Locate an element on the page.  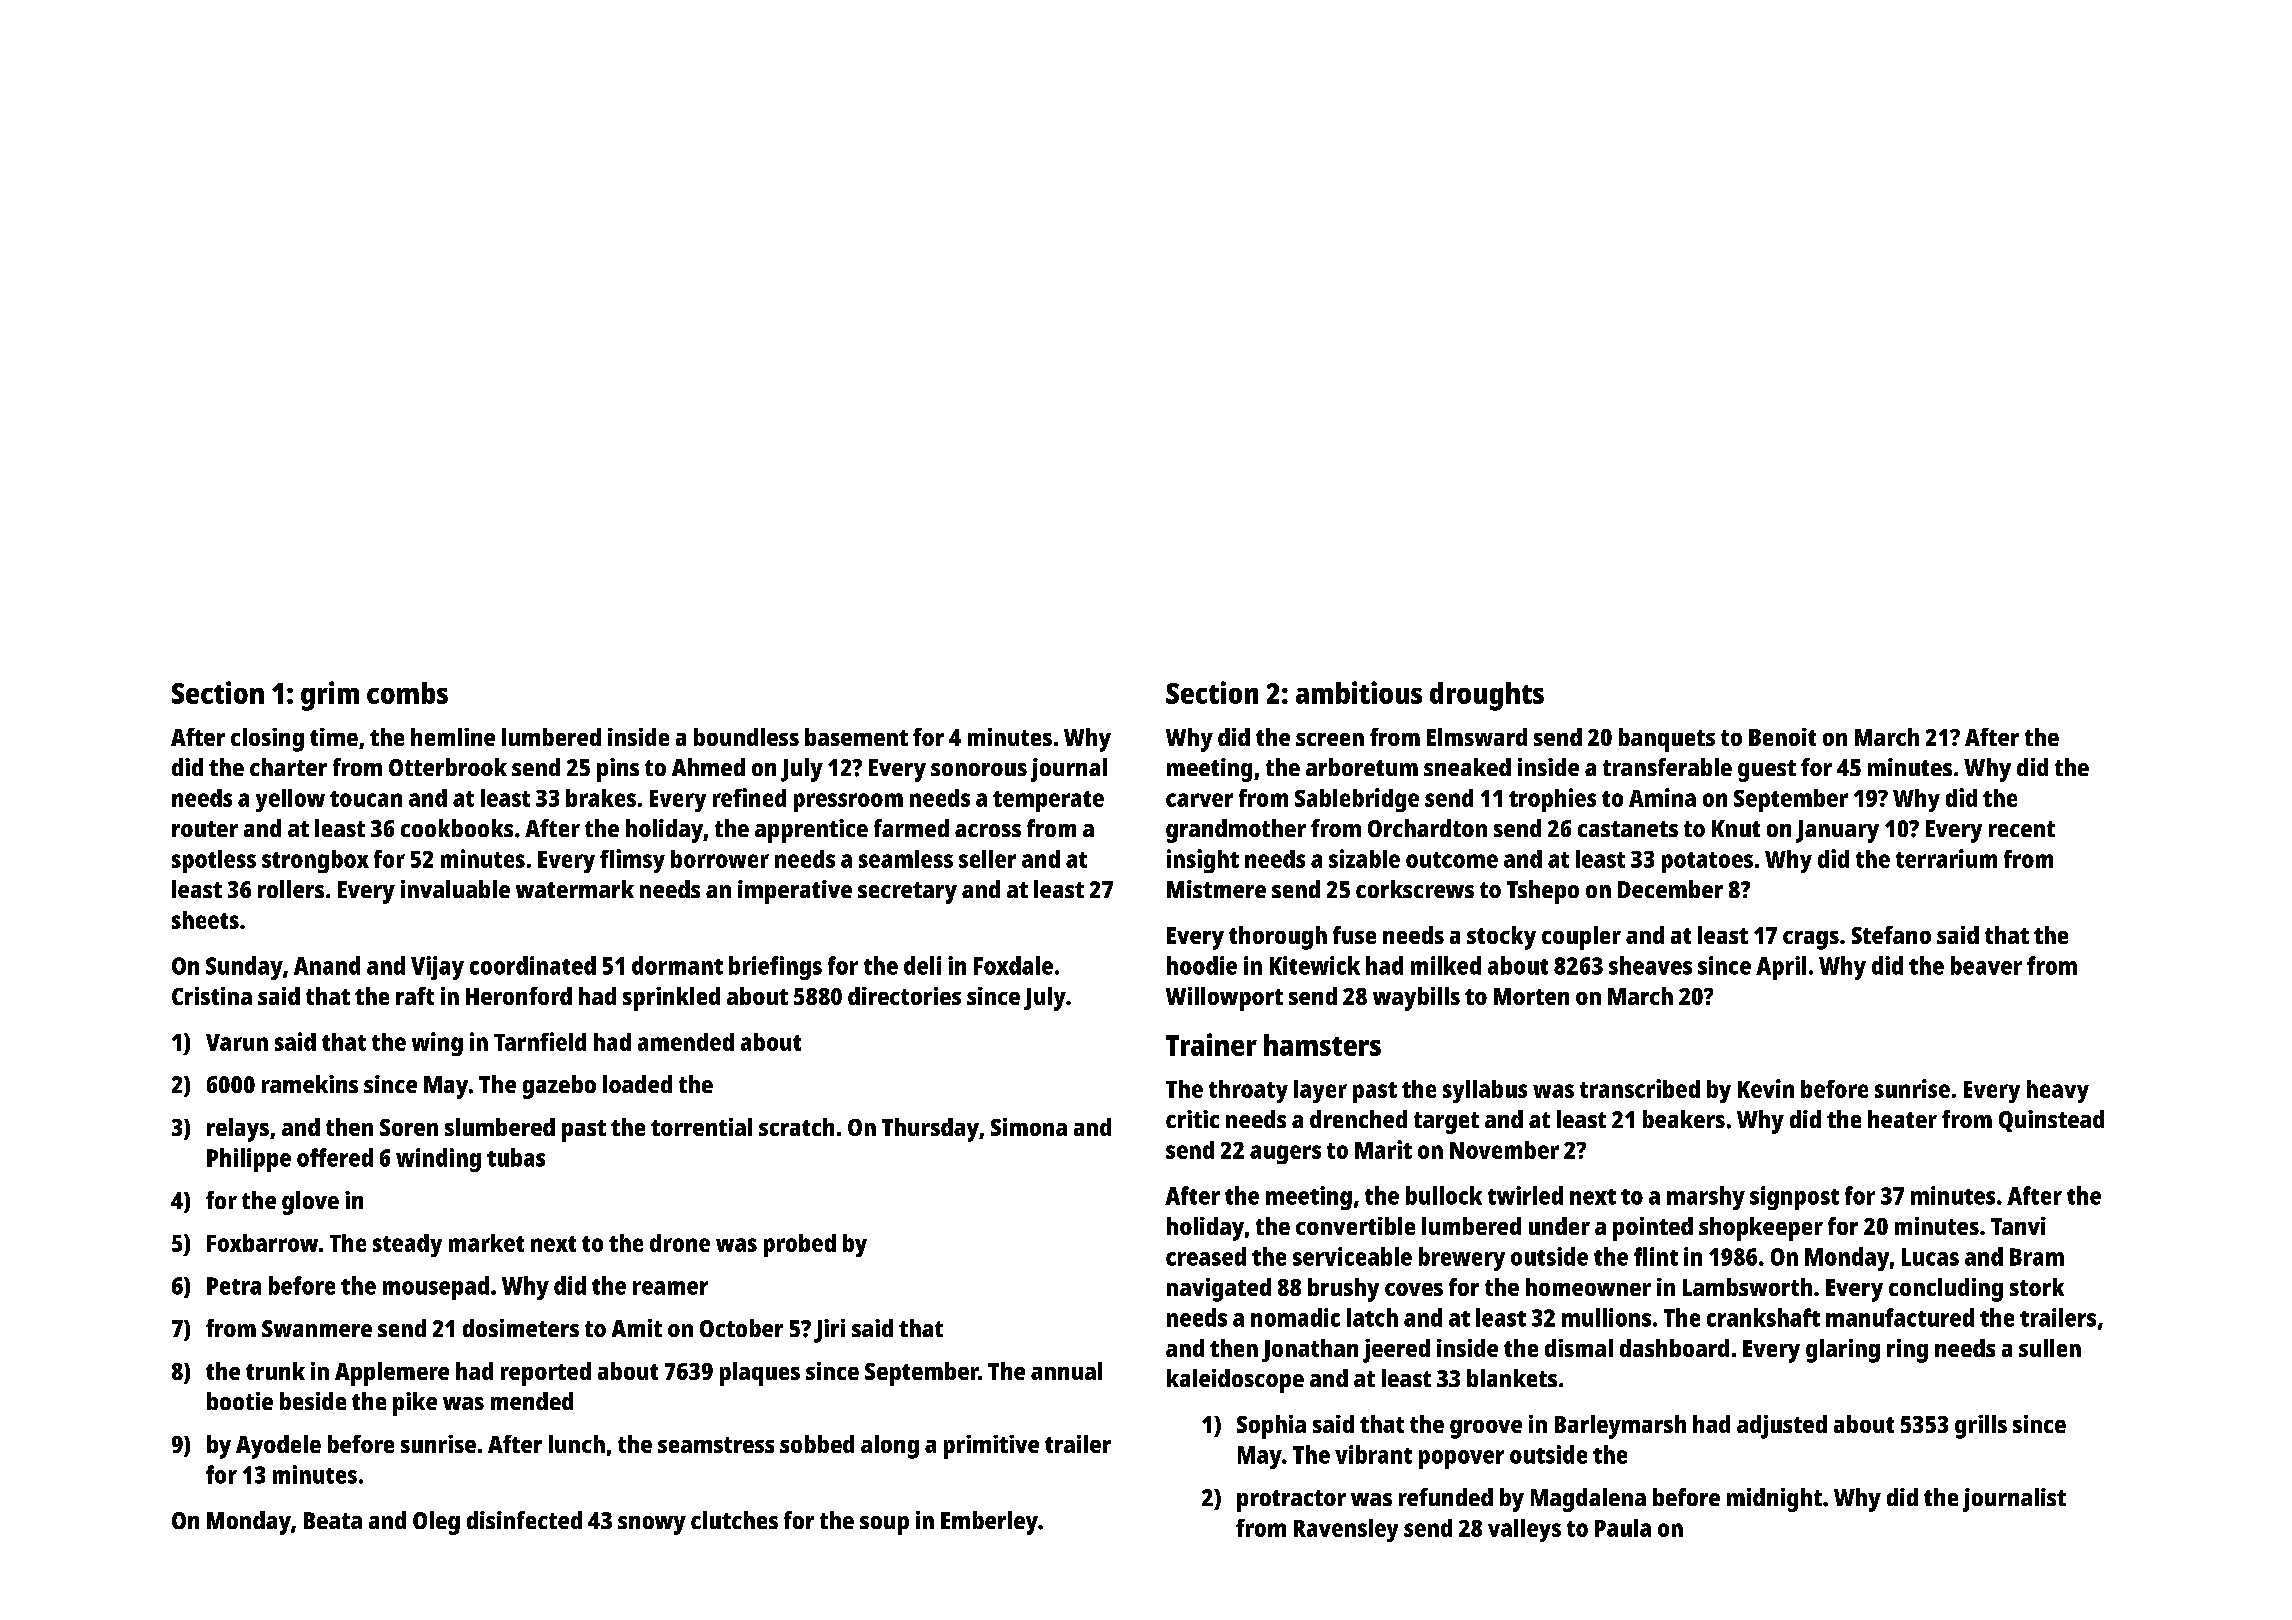
Foxdale is located at coordinates (1013, 965).
